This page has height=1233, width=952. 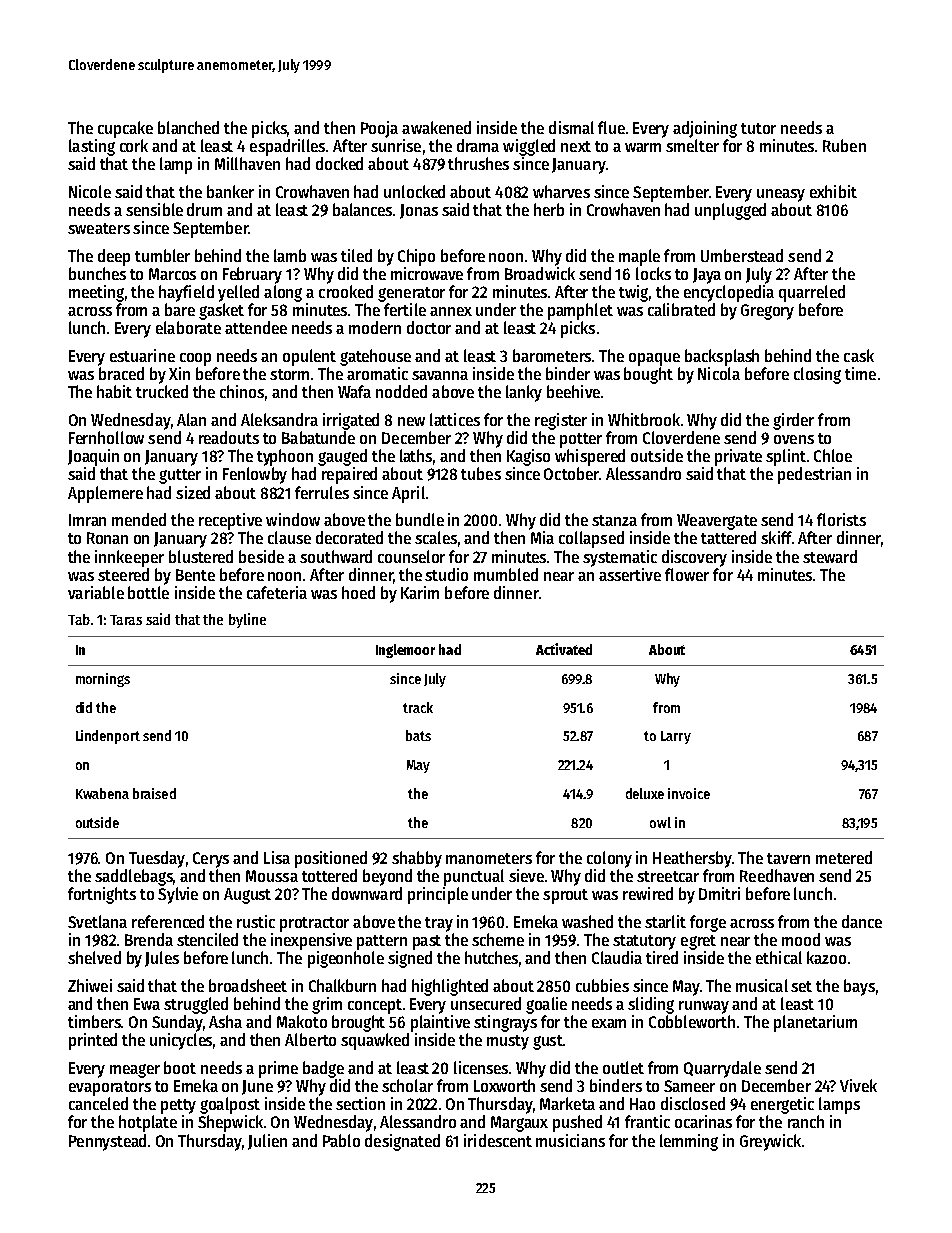 What do you see at coordinates (405, 651) in the page?
I see `Inglemoor` at bounding box center [405, 651].
